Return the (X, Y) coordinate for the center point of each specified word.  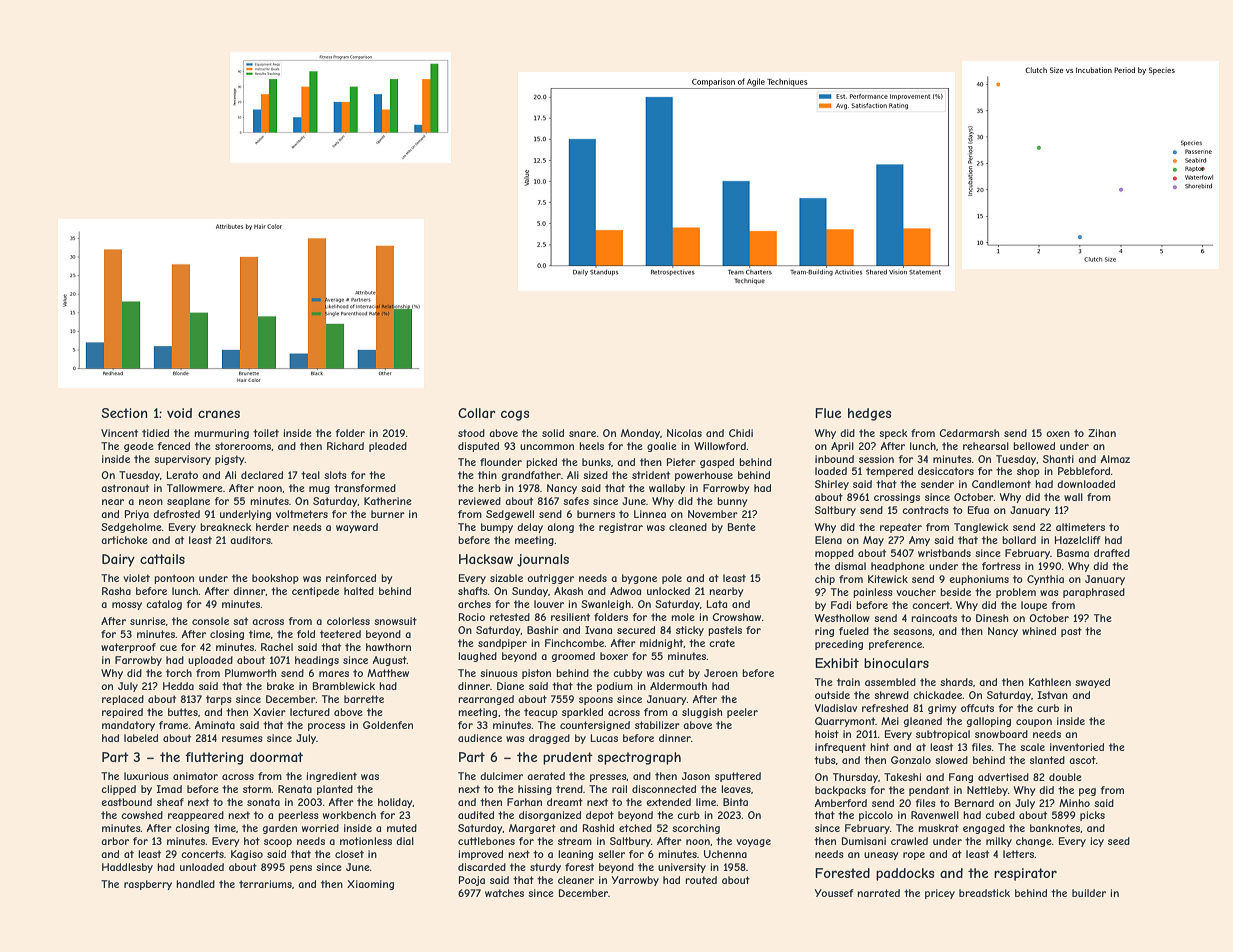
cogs (515, 415)
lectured (310, 712)
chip (825, 580)
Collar (477, 413)
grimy (942, 709)
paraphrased (1094, 593)
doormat (276, 757)
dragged (549, 739)
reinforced (351, 578)
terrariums (265, 884)
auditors (250, 540)
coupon (1034, 723)
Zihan (1102, 433)
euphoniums (979, 580)
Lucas (604, 738)
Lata (717, 604)
